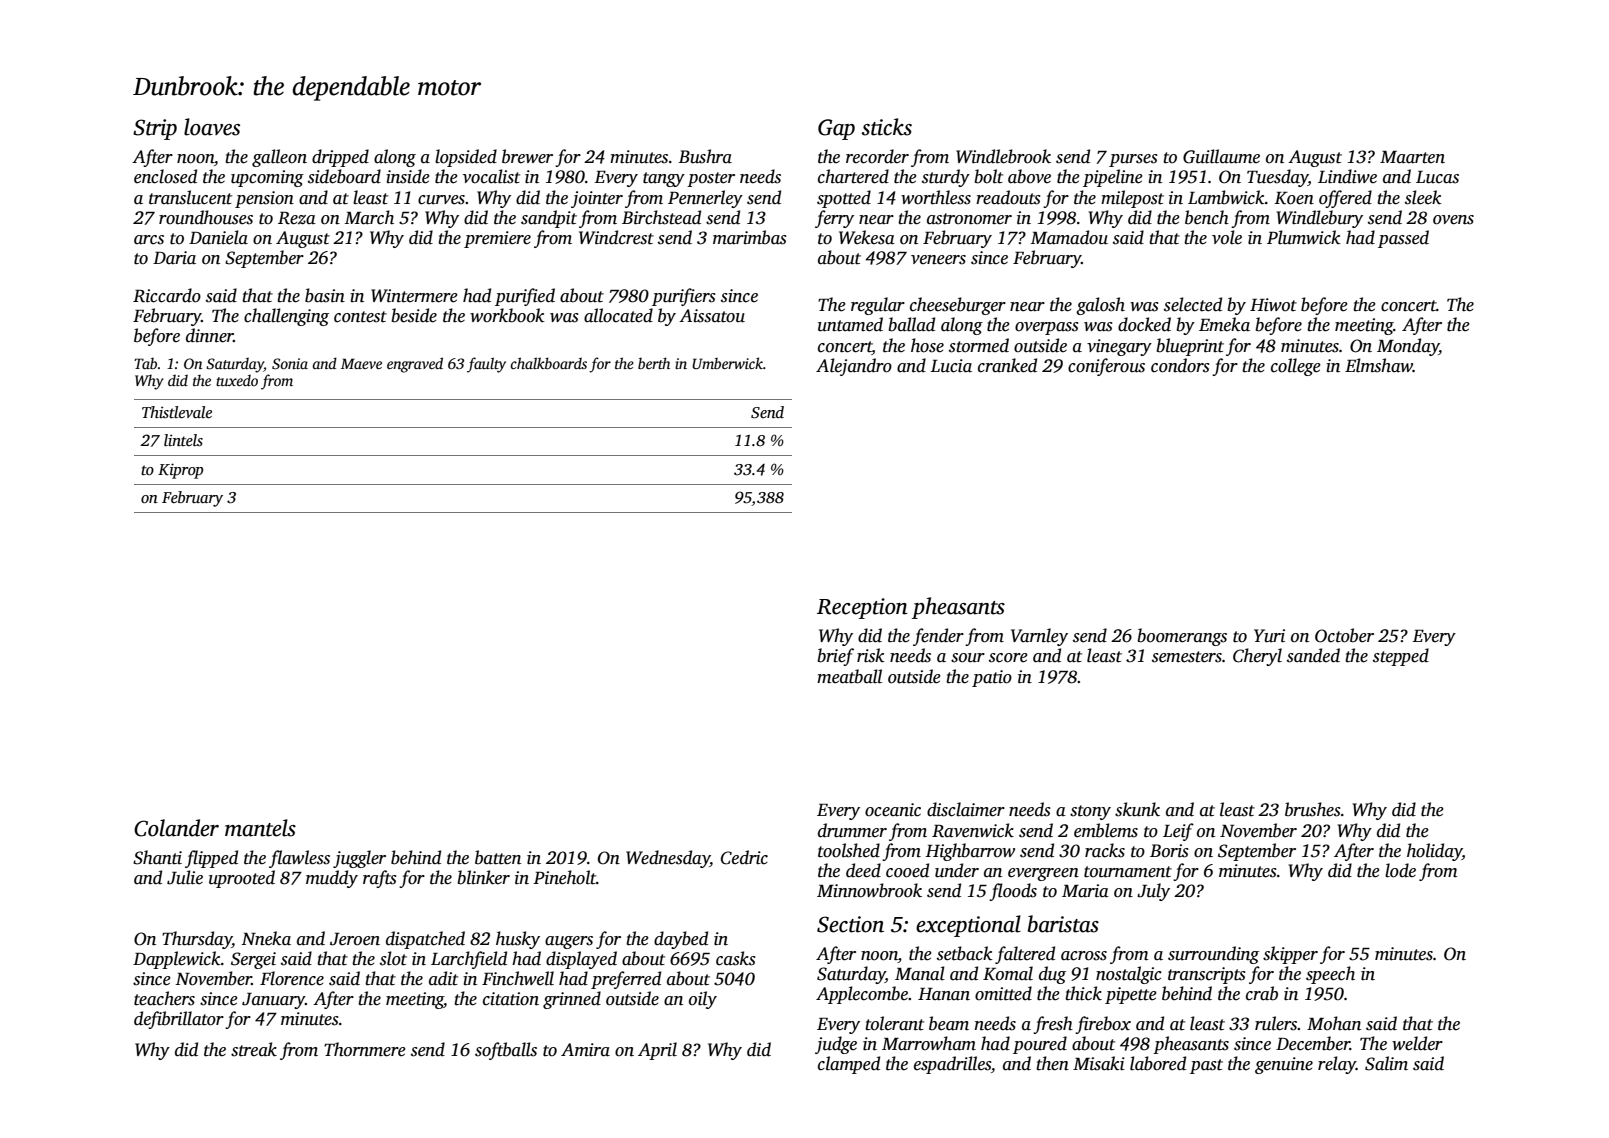  I want to click on pension, so click(264, 199).
